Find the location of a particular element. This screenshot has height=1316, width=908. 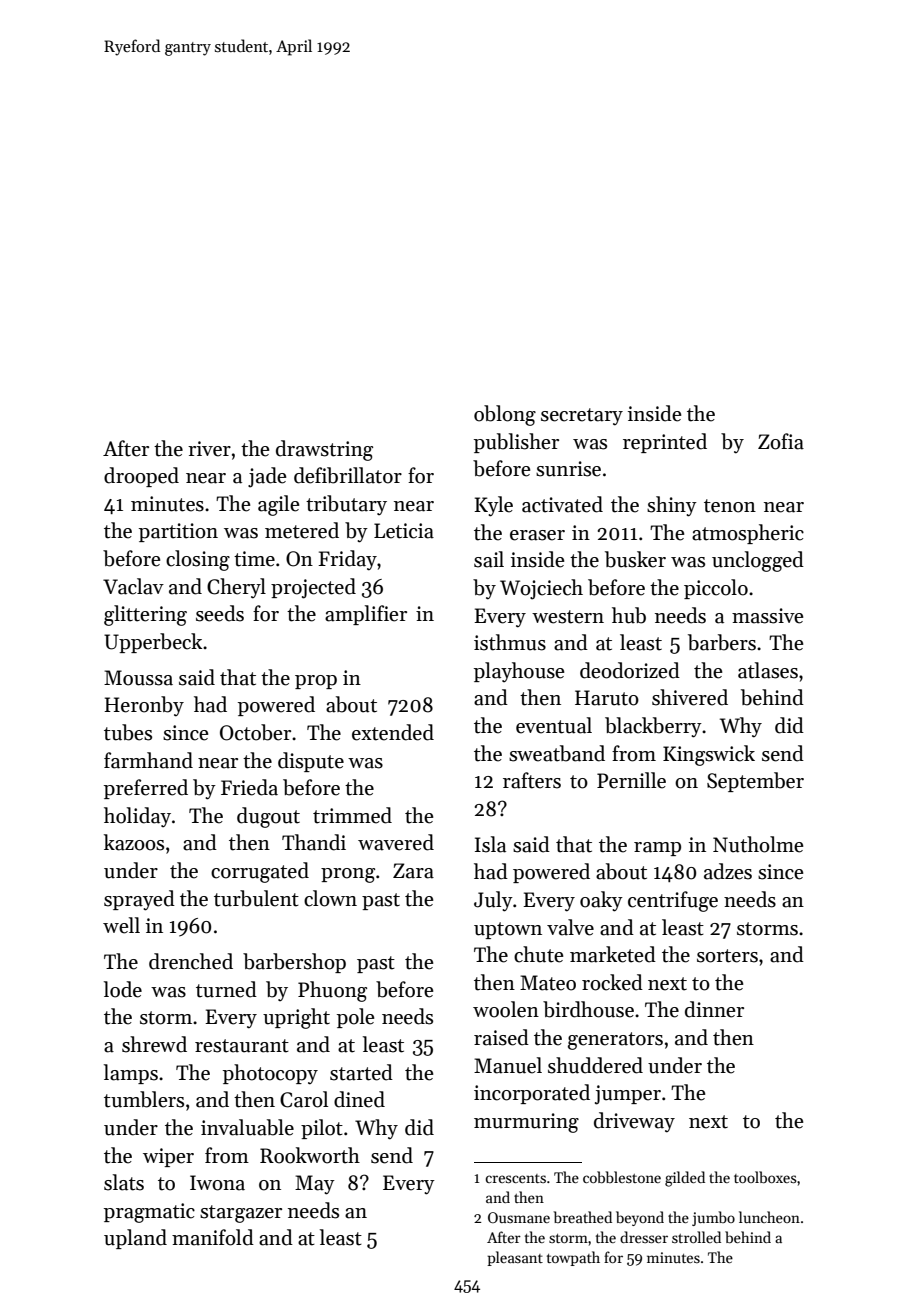

amplifier is located at coordinates (366, 615).
